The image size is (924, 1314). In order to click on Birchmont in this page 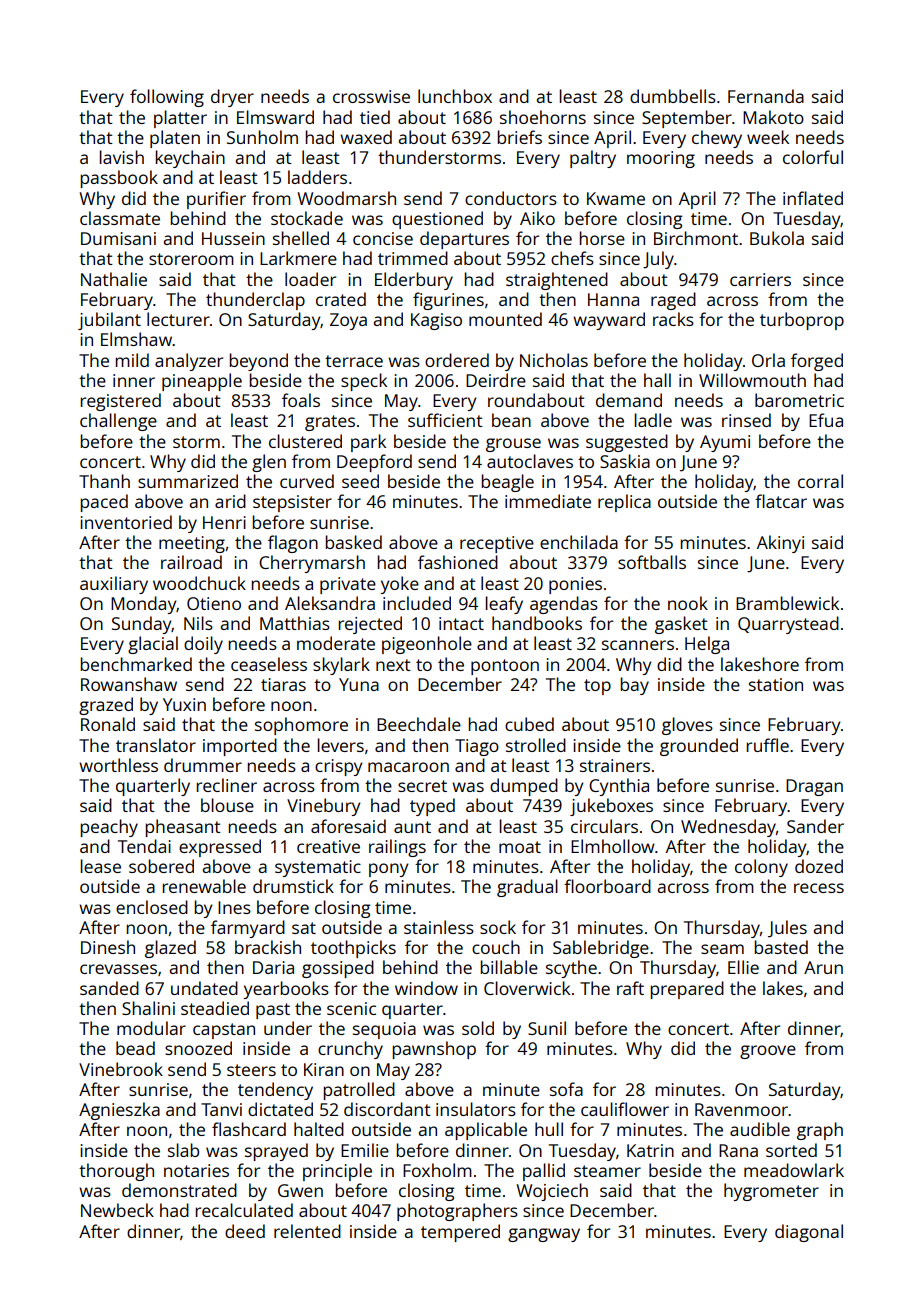, I will do `click(696, 238)`.
